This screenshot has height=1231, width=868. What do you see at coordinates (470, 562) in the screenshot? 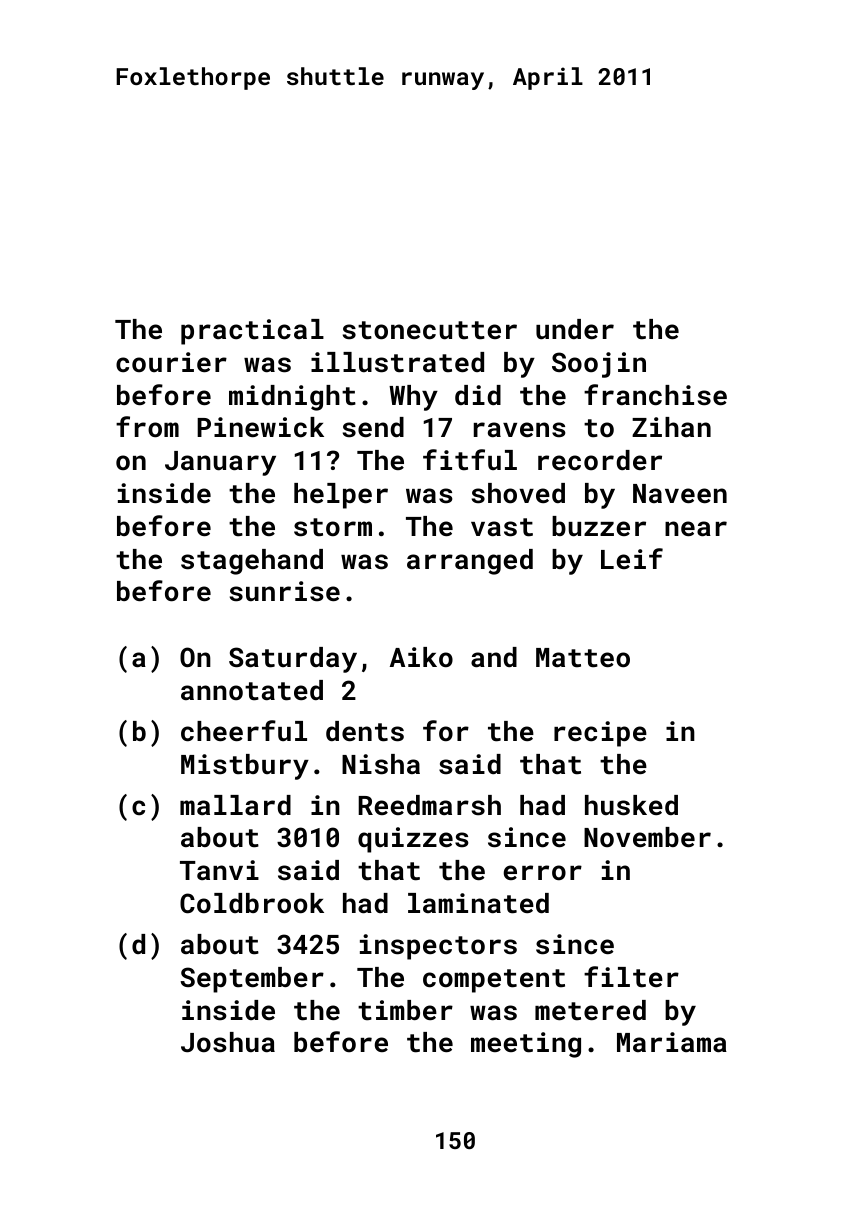
I see `arranged` at bounding box center [470, 562].
